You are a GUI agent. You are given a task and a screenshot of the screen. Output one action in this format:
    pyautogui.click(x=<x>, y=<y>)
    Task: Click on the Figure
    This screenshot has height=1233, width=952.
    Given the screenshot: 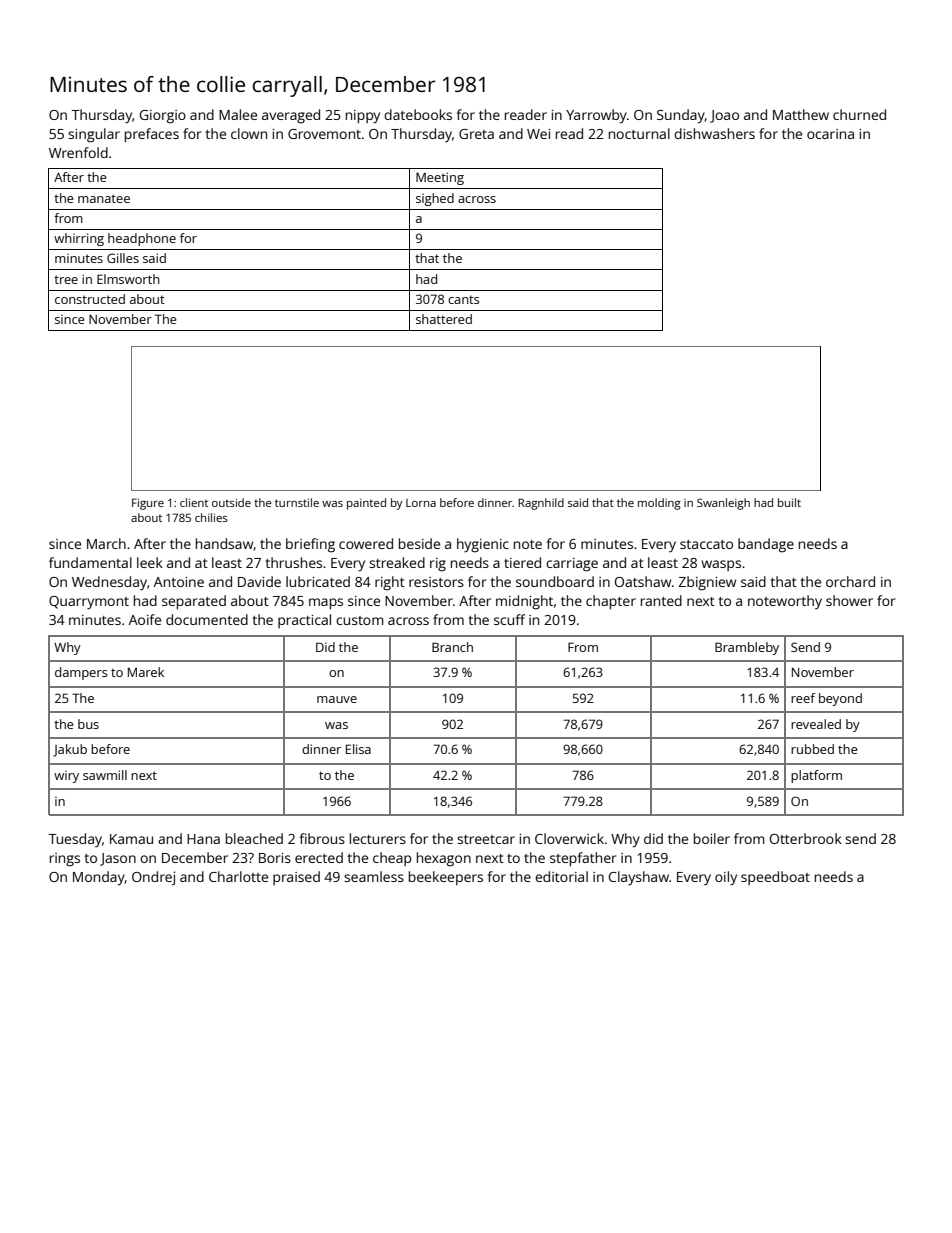 What is the action you would take?
    pyautogui.click(x=148, y=504)
